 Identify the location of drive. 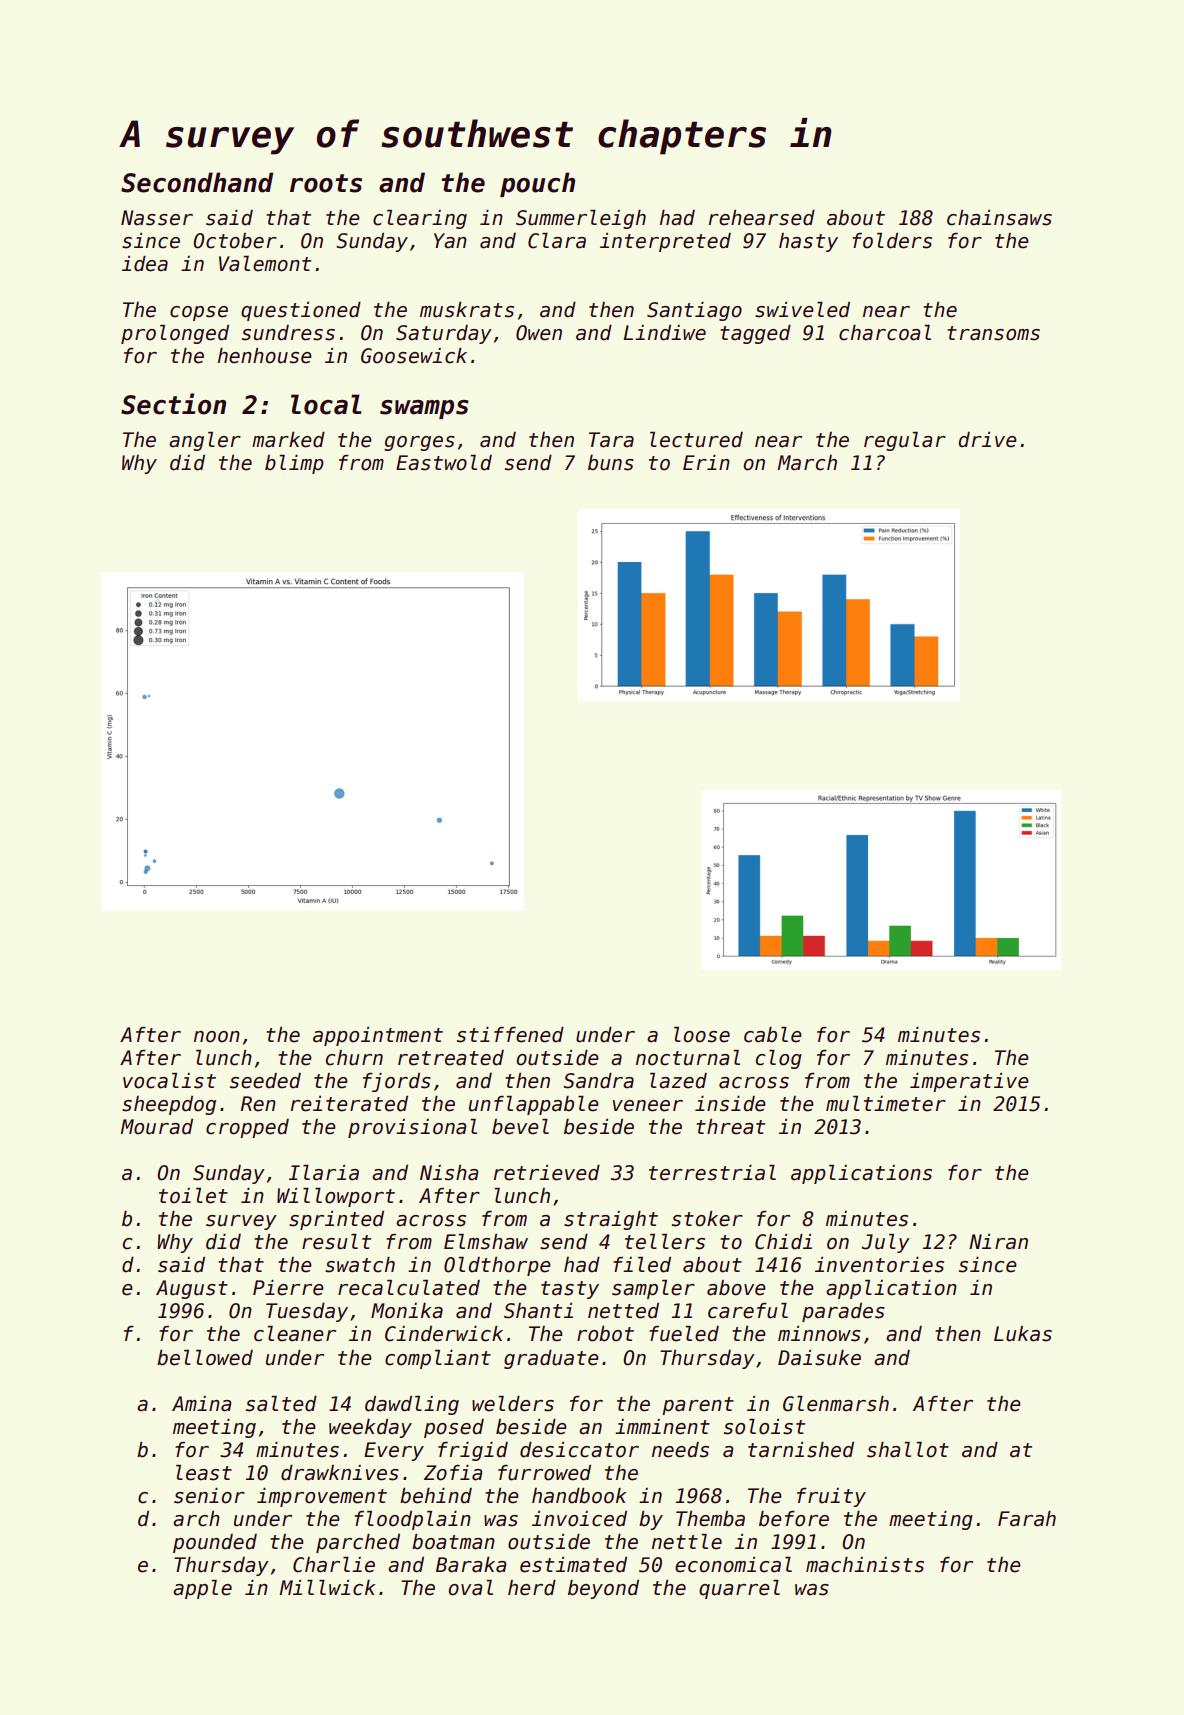
(988, 440).
